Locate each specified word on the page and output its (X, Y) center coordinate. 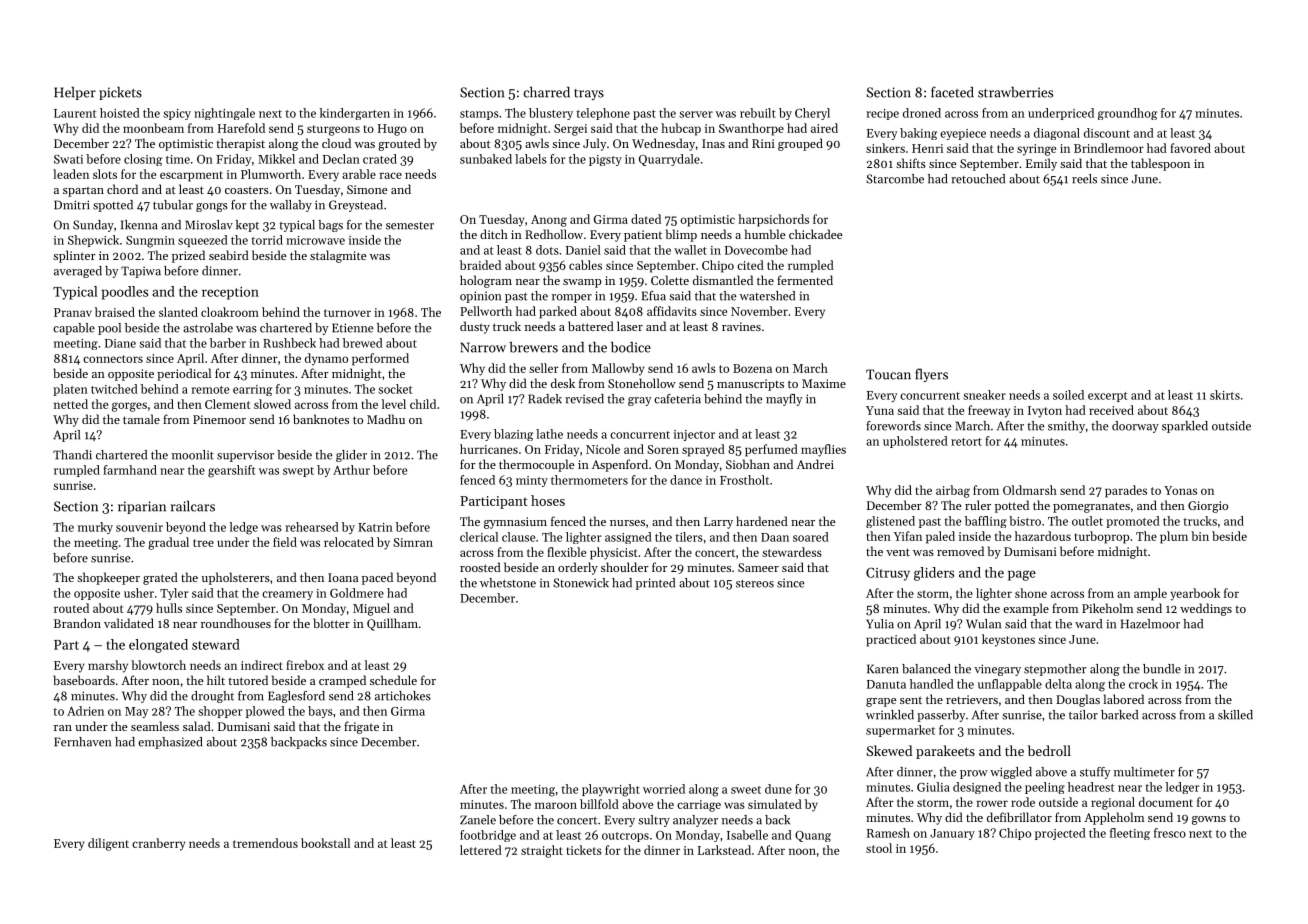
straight (542, 851)
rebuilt (758, 113)
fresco (1170, 833)
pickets (120, 93)
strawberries (1015, 92)
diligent (108, 844)
